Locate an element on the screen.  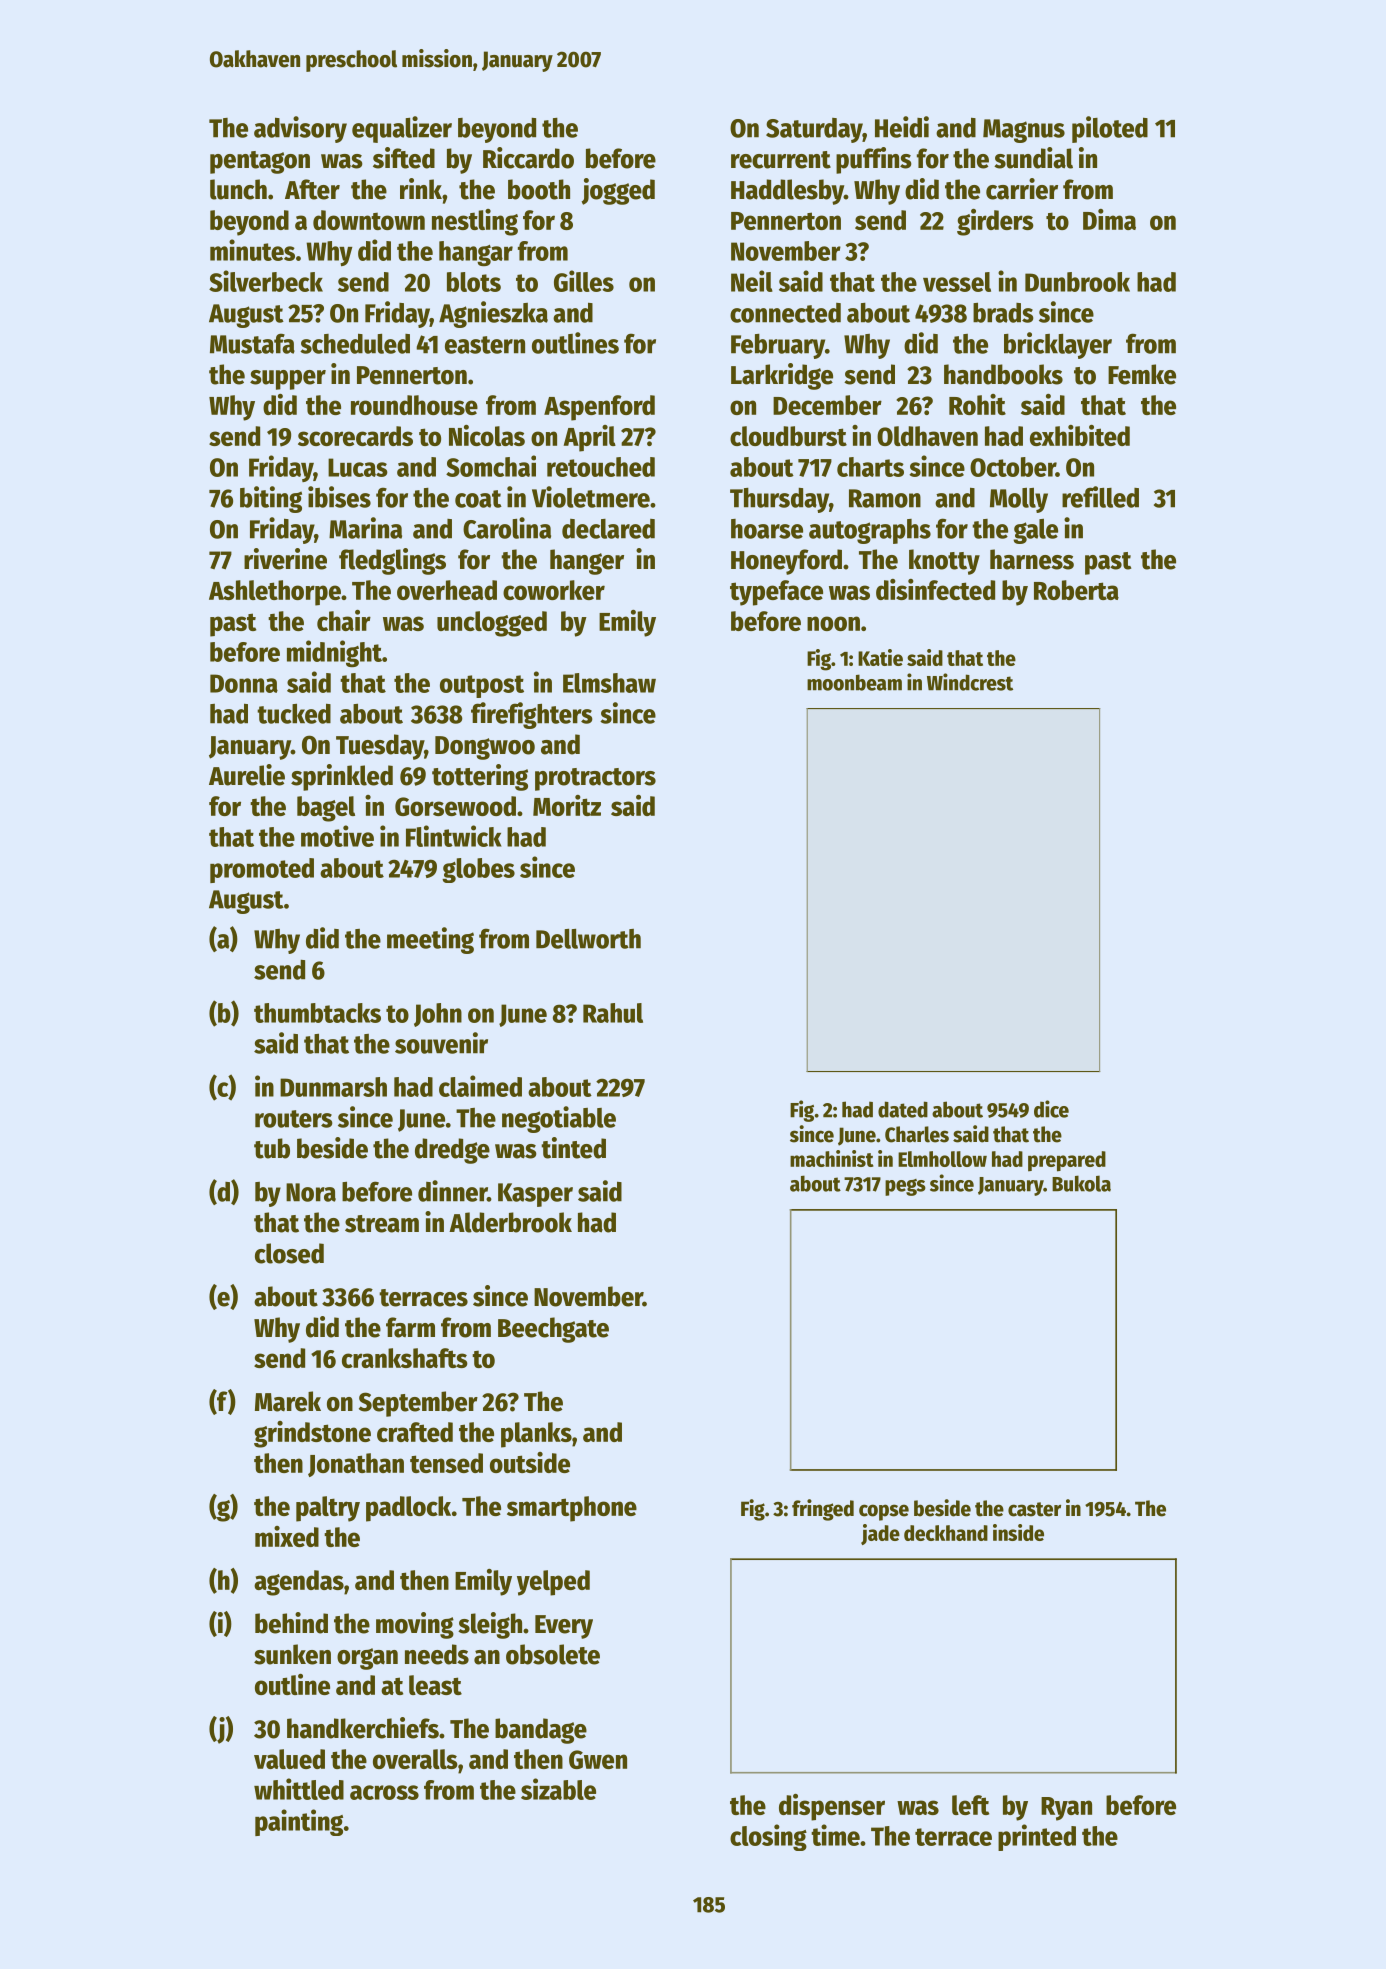
Saturday is located at coordinates (814, 130).
